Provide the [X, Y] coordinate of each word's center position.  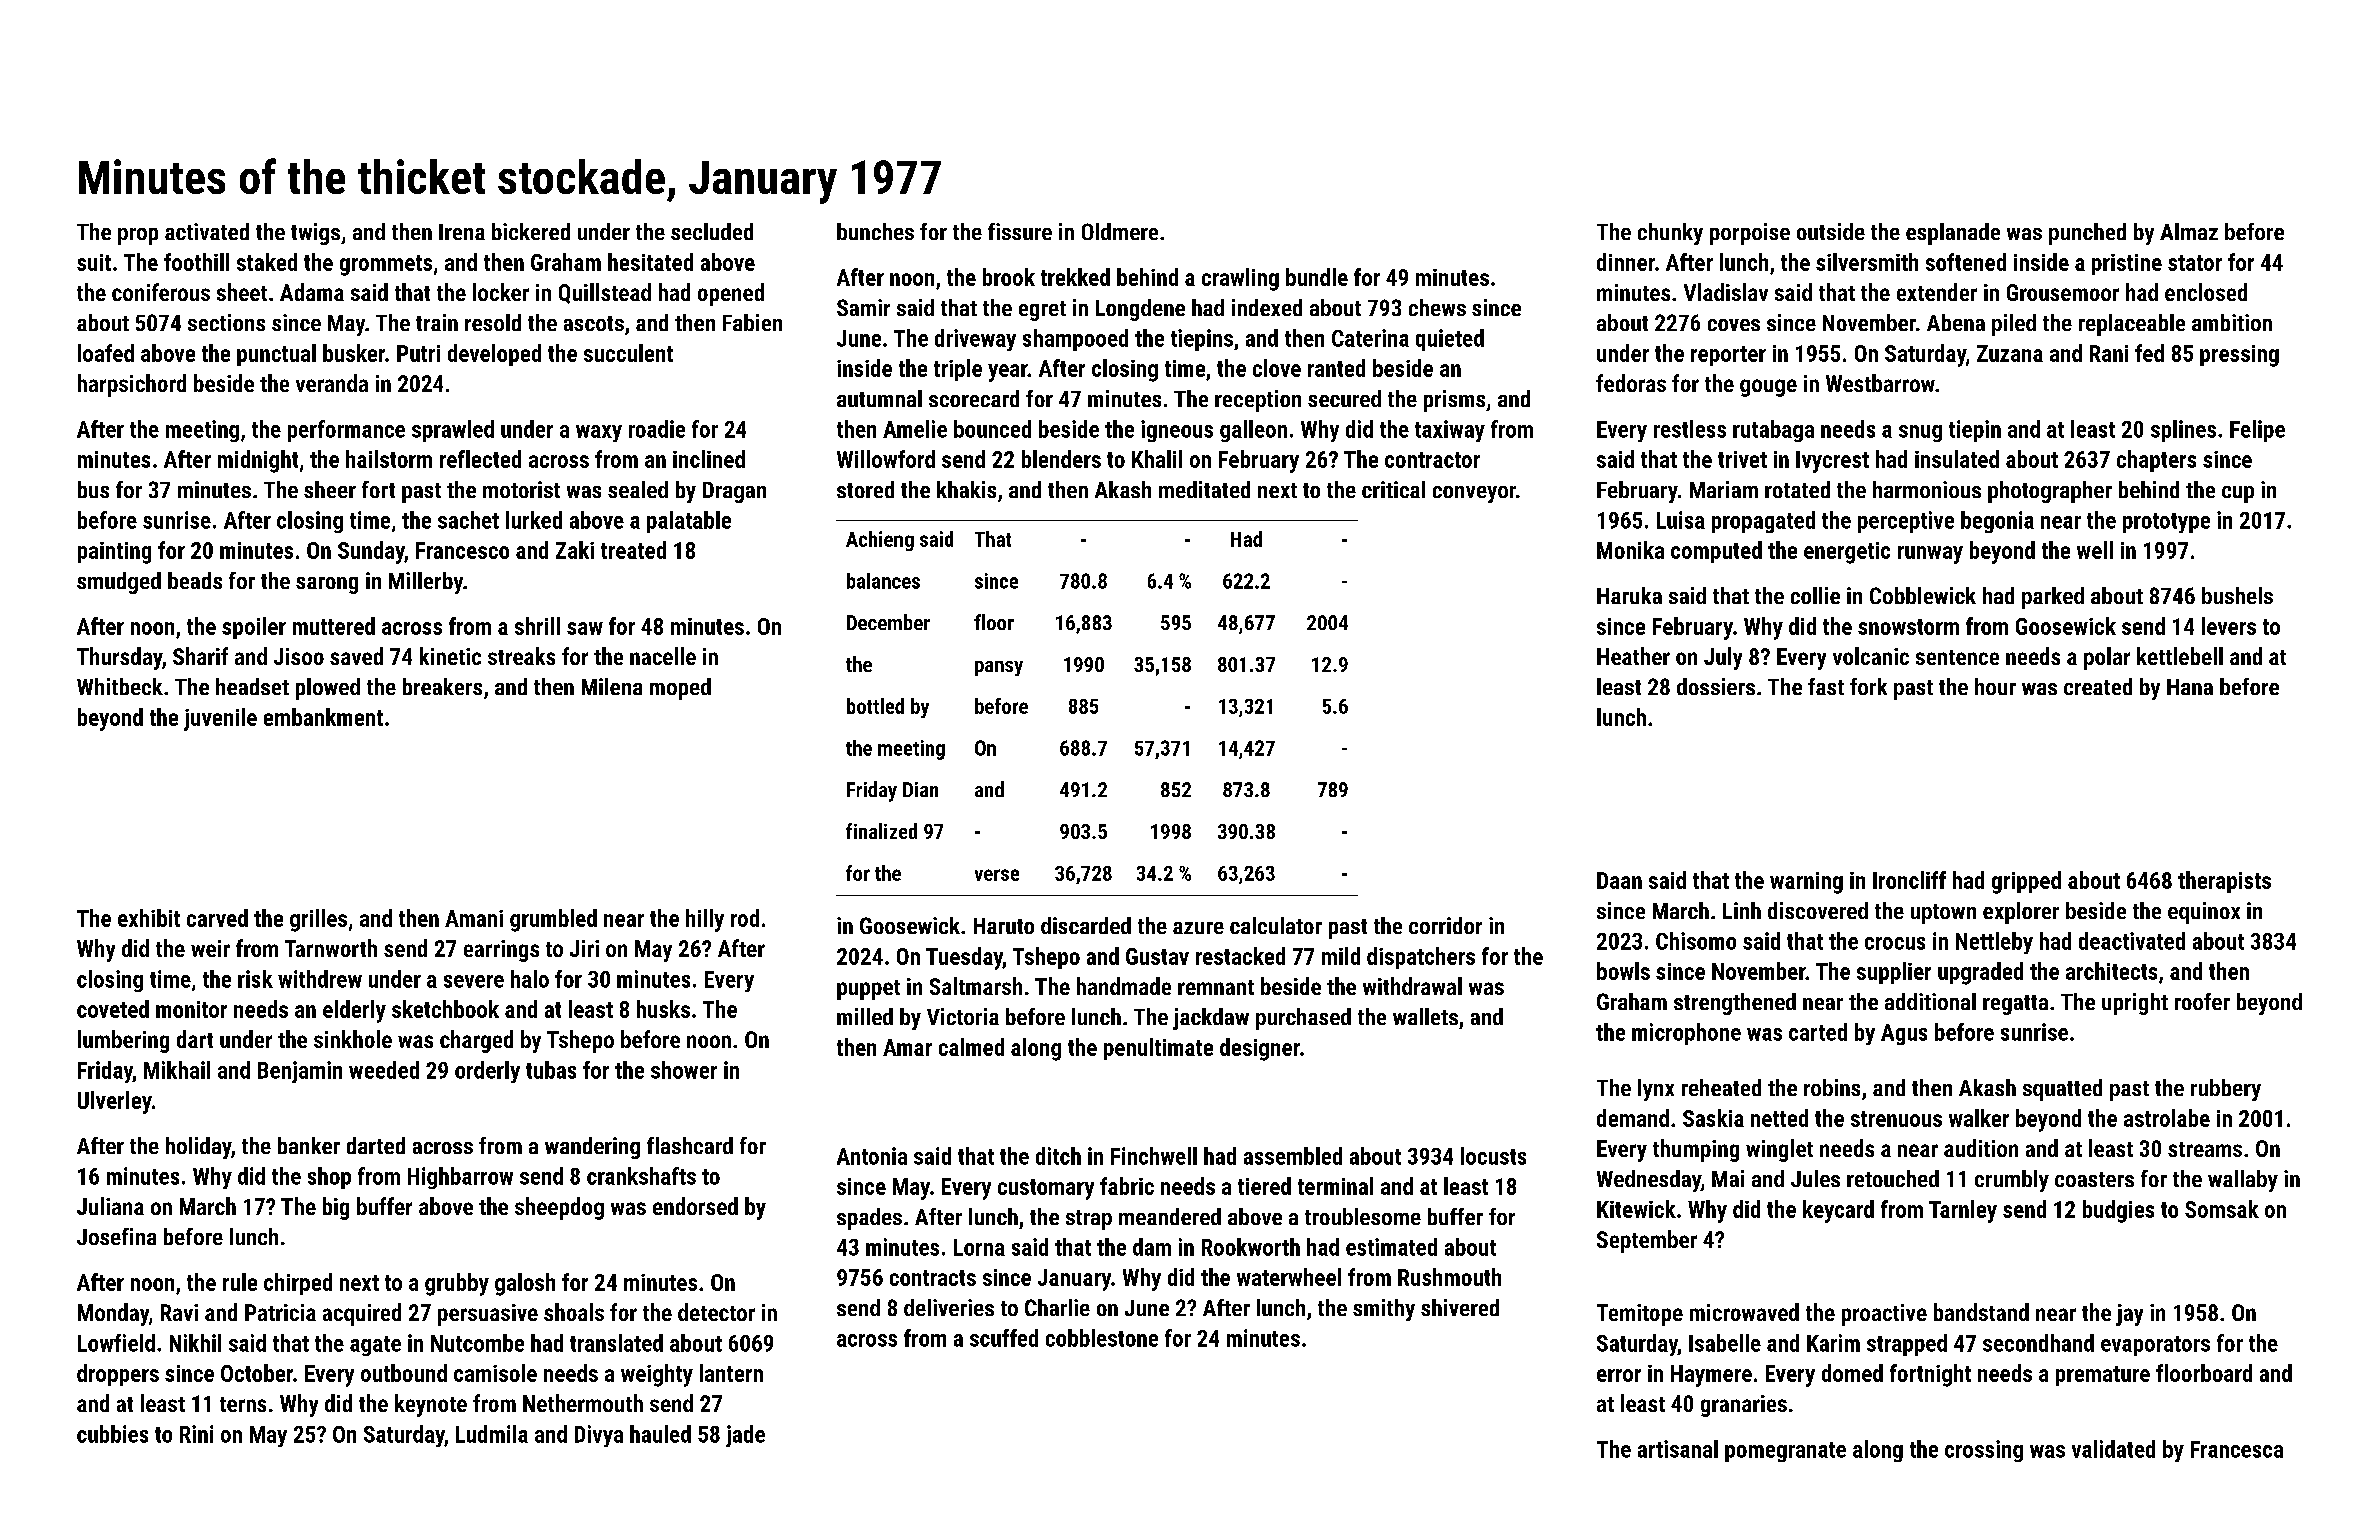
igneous [1177, 431]
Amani [474, 918]
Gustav [1157, 956]
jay [2129, 1315]
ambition [2232, 322]
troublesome [1363, 1216]
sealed [638, 489]
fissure [1020, 231]
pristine [2127, 264]
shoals [574, 1312]
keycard [1838, 1211]
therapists [2224, 882]
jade [745, 1436]
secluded [712, 231]
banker [309, 1145]
